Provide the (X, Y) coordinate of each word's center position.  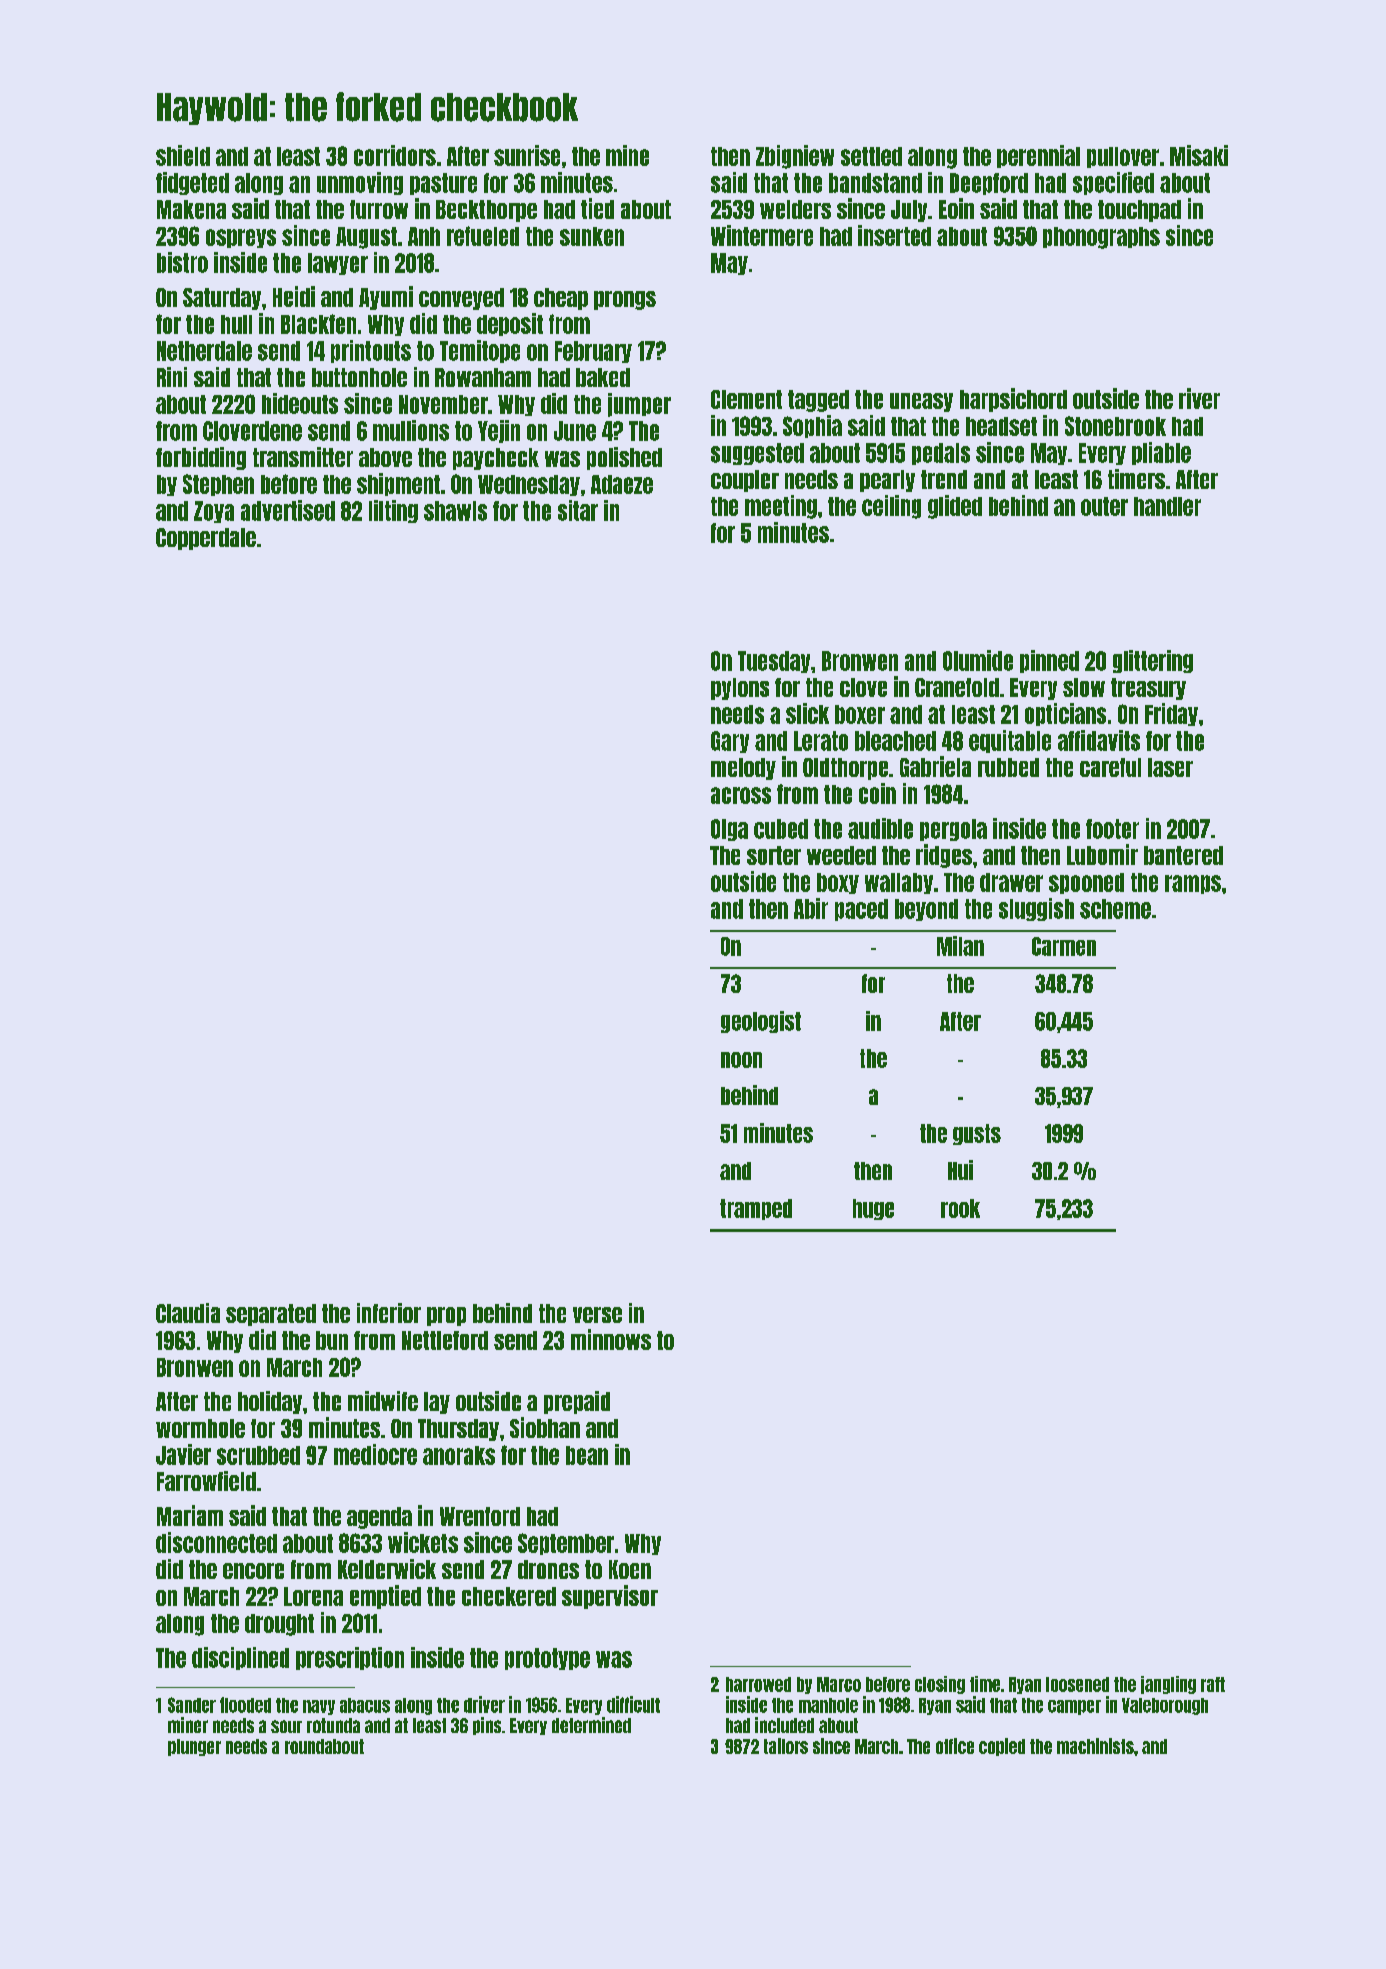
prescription (350, 1658)
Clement (746, 399)
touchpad (1139, 211)
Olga (729, 830)
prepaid (577, 1402)
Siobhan (545, 1427)
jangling (1168, 1685)
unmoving (360, 183)
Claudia (188, 1313)
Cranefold (957, 687)
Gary (730, 742)
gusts (977, 1134)
